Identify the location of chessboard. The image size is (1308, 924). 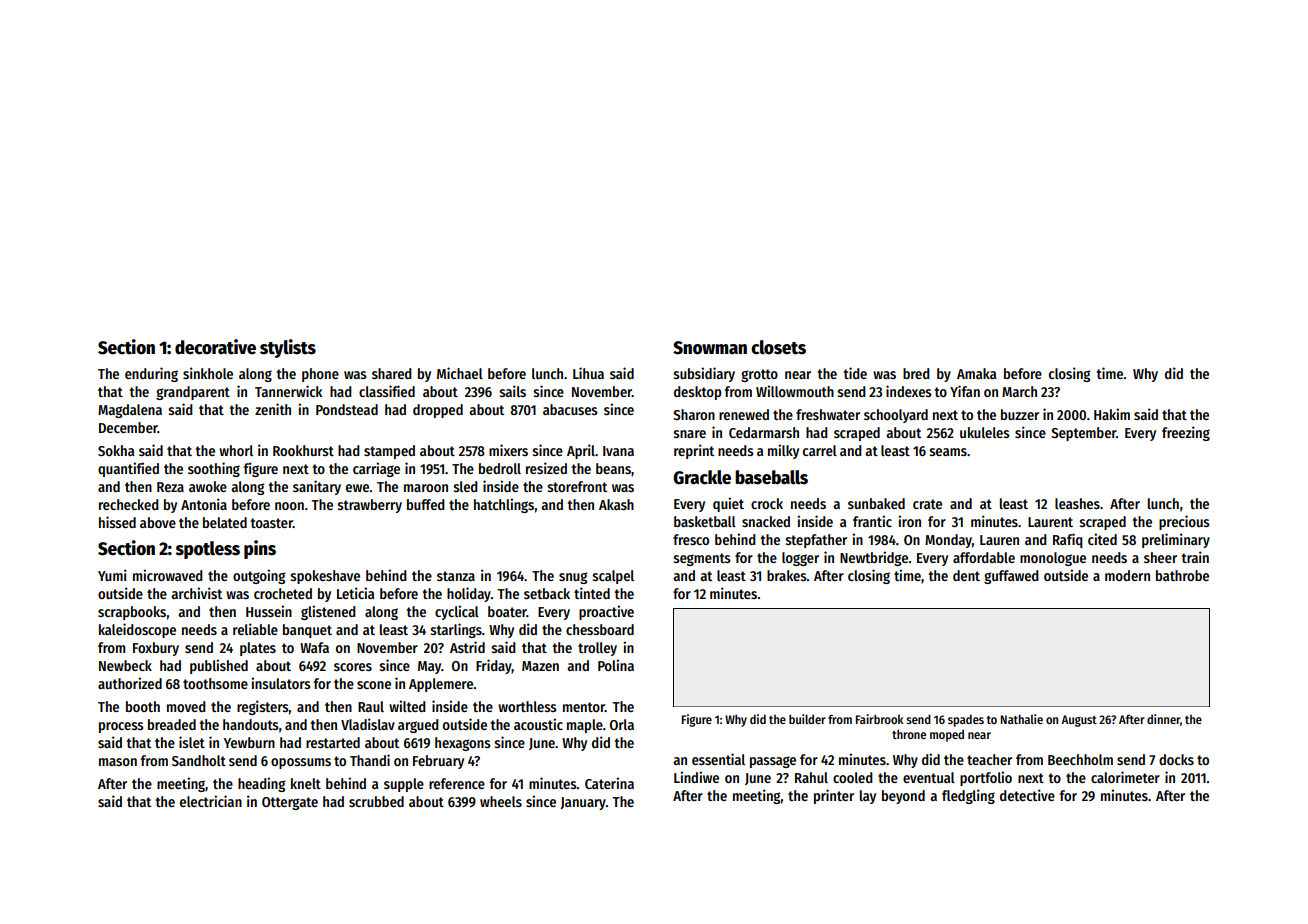
(600, 629).
